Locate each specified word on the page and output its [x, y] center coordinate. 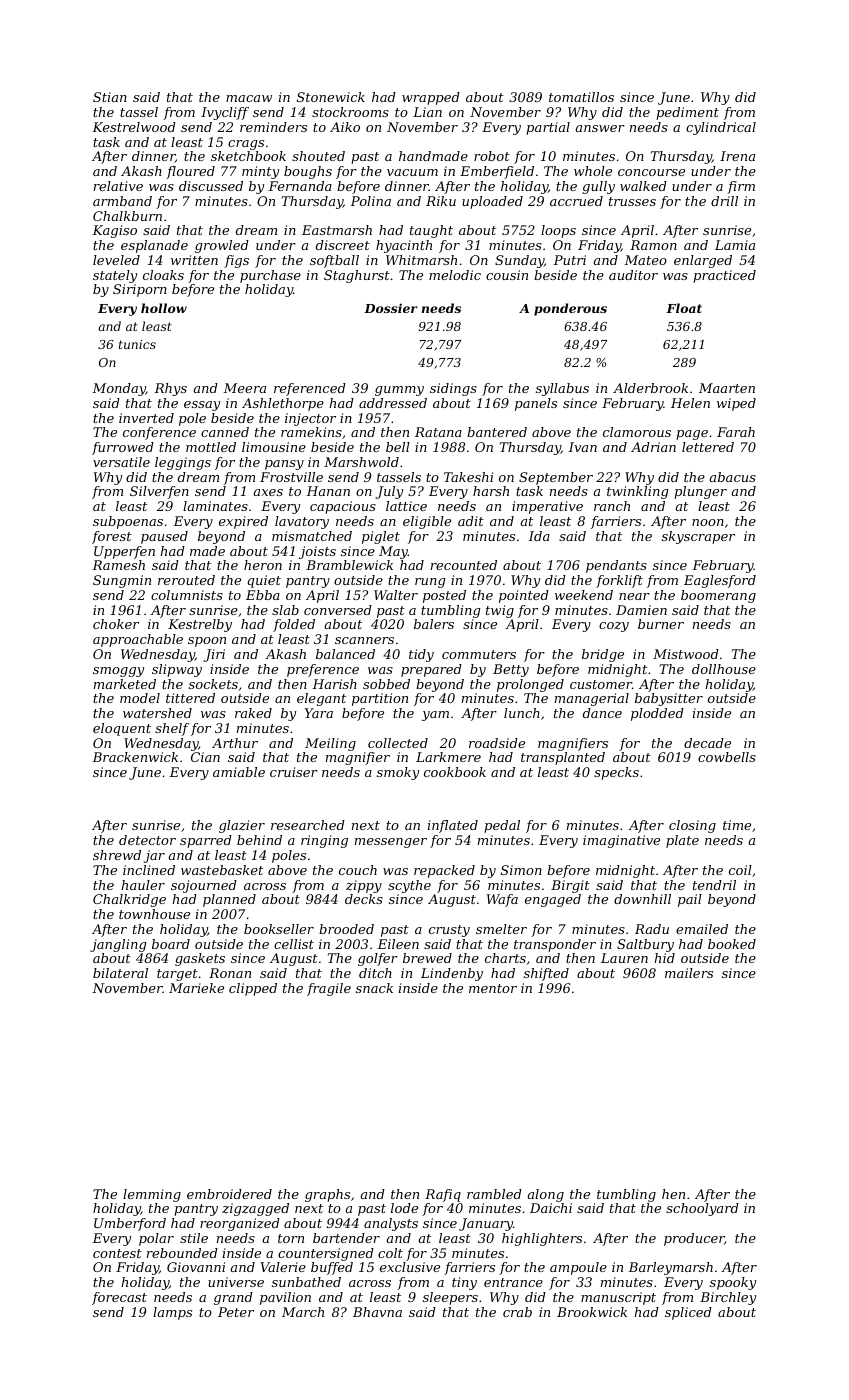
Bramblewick [349, 565]
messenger [391, 843]
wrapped [431, 98]
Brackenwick [135, 757]
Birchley [728, 1298]
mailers [689, 973]
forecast [119, 1298]
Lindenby [452, 974]
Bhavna [377, 1312]
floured [190, 172]
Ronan [230, 973]
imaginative [621, 841]
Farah [736, 432]
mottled [211, 447]
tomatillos [581, 97]
